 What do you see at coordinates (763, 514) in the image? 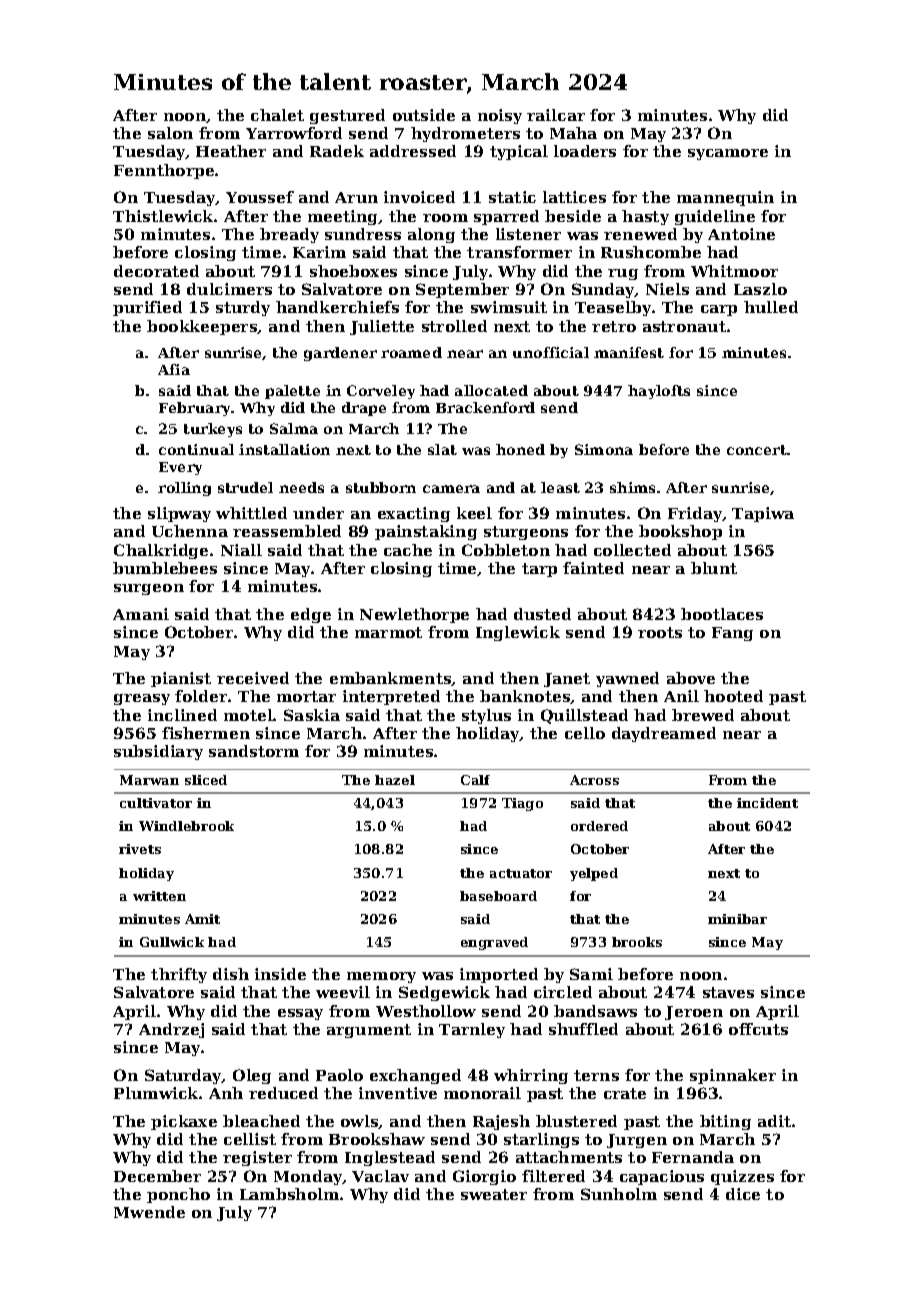
I see `Tapiwa` at bounding box center [763, 514].
